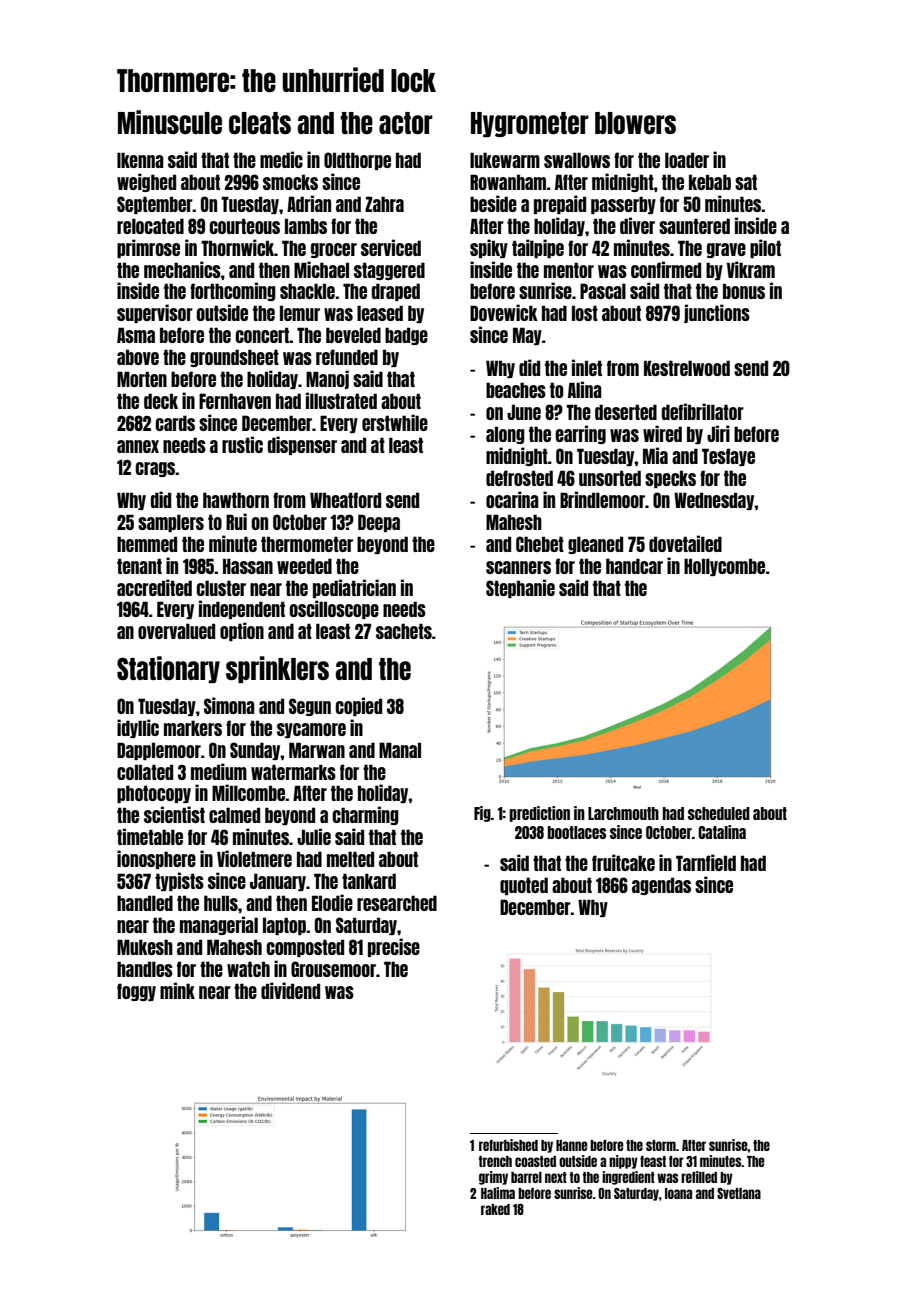 Image resolution: width=908 pixels, height=1316 pixels. Describe the element at coordinates (635, 123) in the document. I see `blowers` at that location.
